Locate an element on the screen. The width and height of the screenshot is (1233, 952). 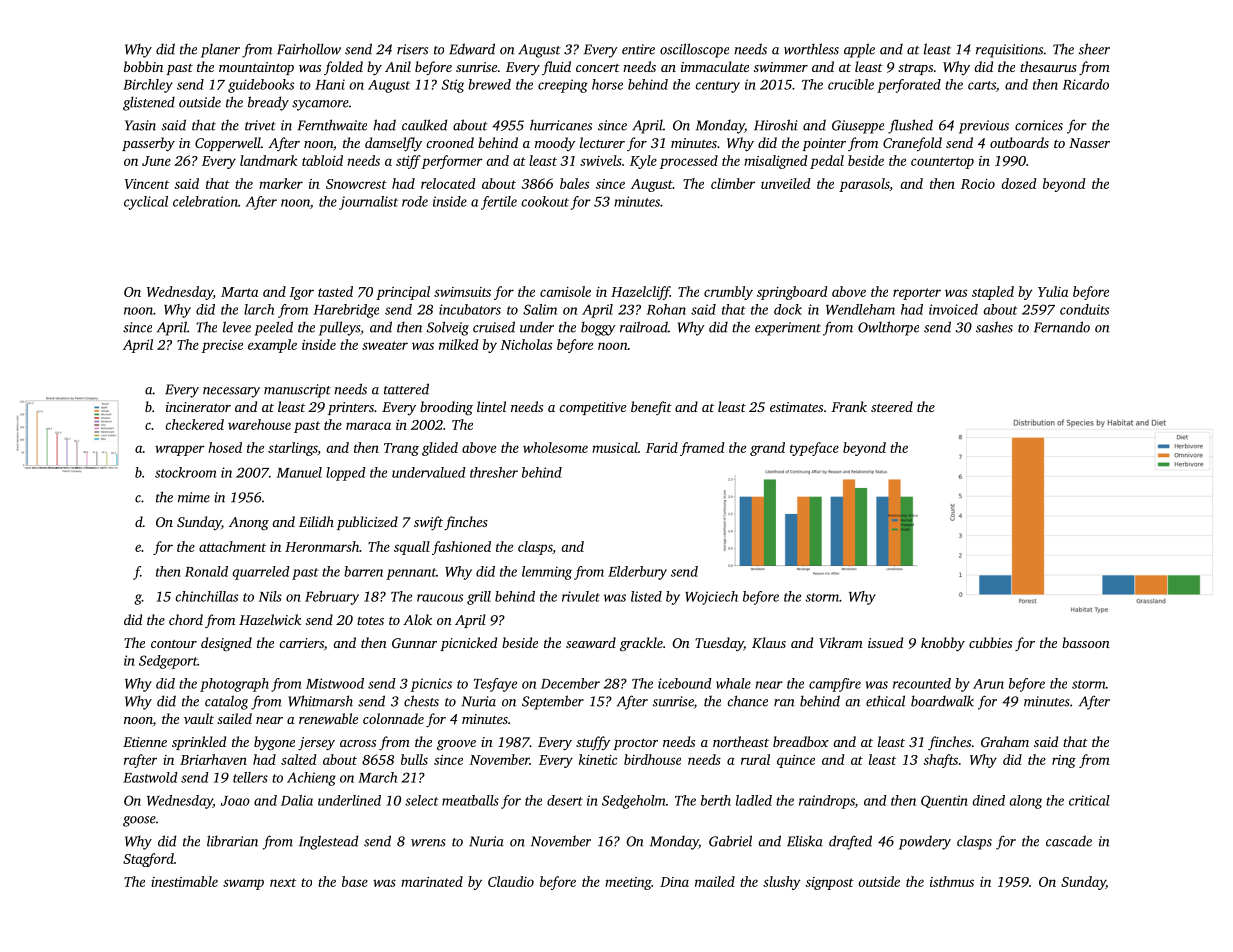
Yasin is located at coordinates (140, 125).
